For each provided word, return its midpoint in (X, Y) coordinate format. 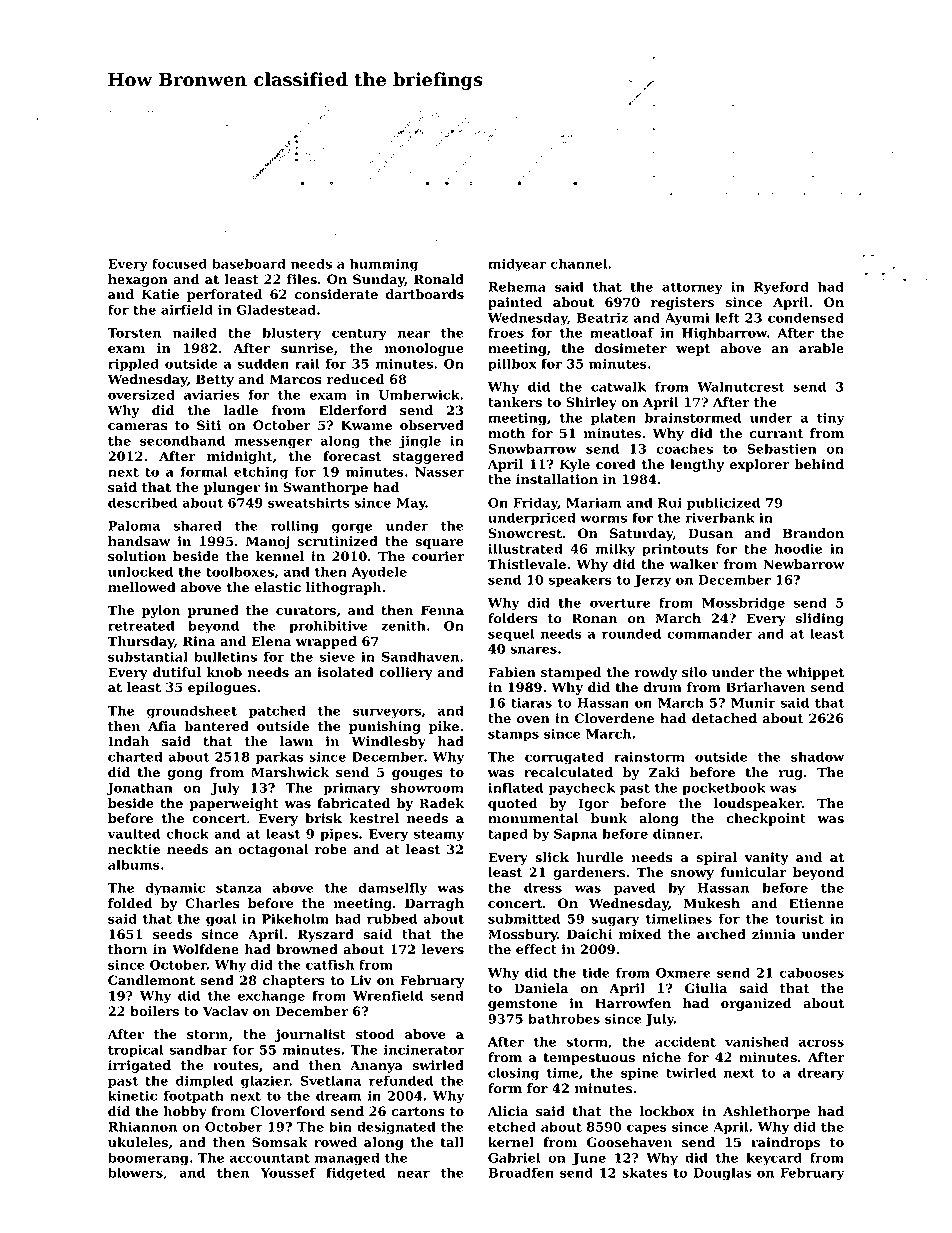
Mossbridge (743, 604)
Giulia (706, 988)
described (142, 502)
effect (536, 949)
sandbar (199, 1049)
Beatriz (602, 318)
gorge (352, 528)
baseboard (249, 263)
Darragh (434, 904)
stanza (239, 888)
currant (776, 434)
